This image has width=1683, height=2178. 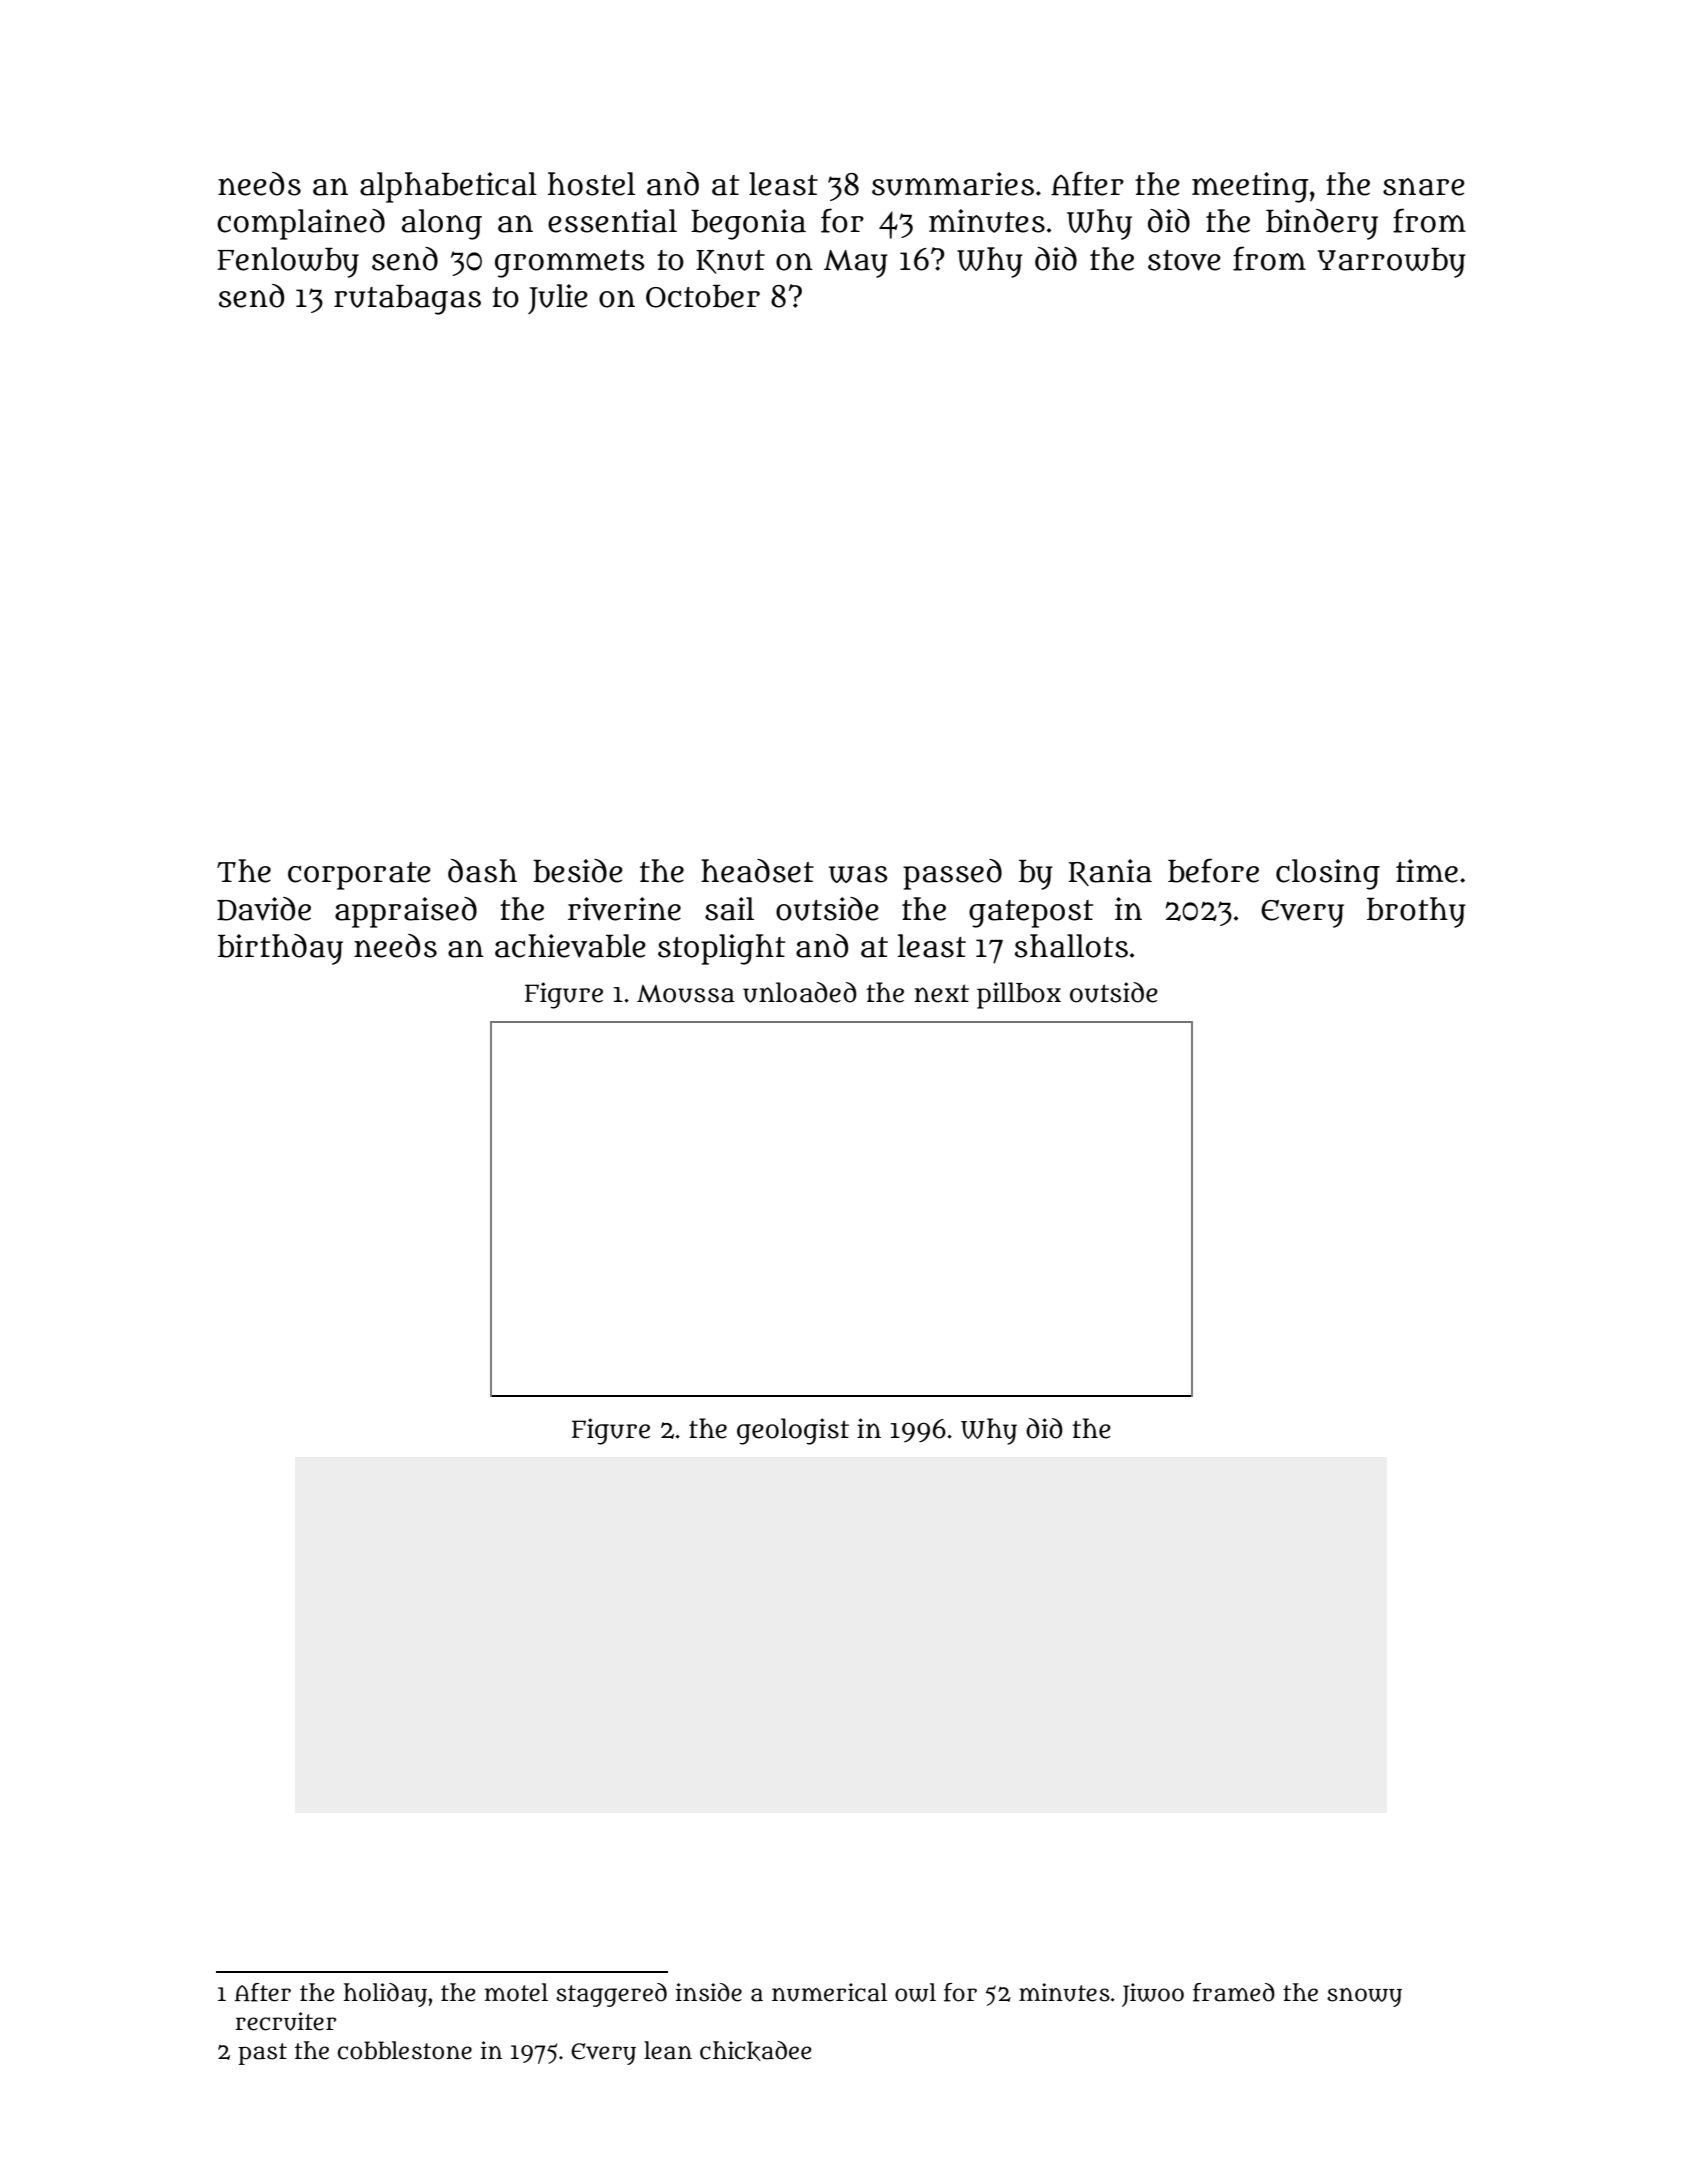 What do you see at coordinates (448, 187) in the image?
I see `alphabetical` at bounding box center [448, 187].
